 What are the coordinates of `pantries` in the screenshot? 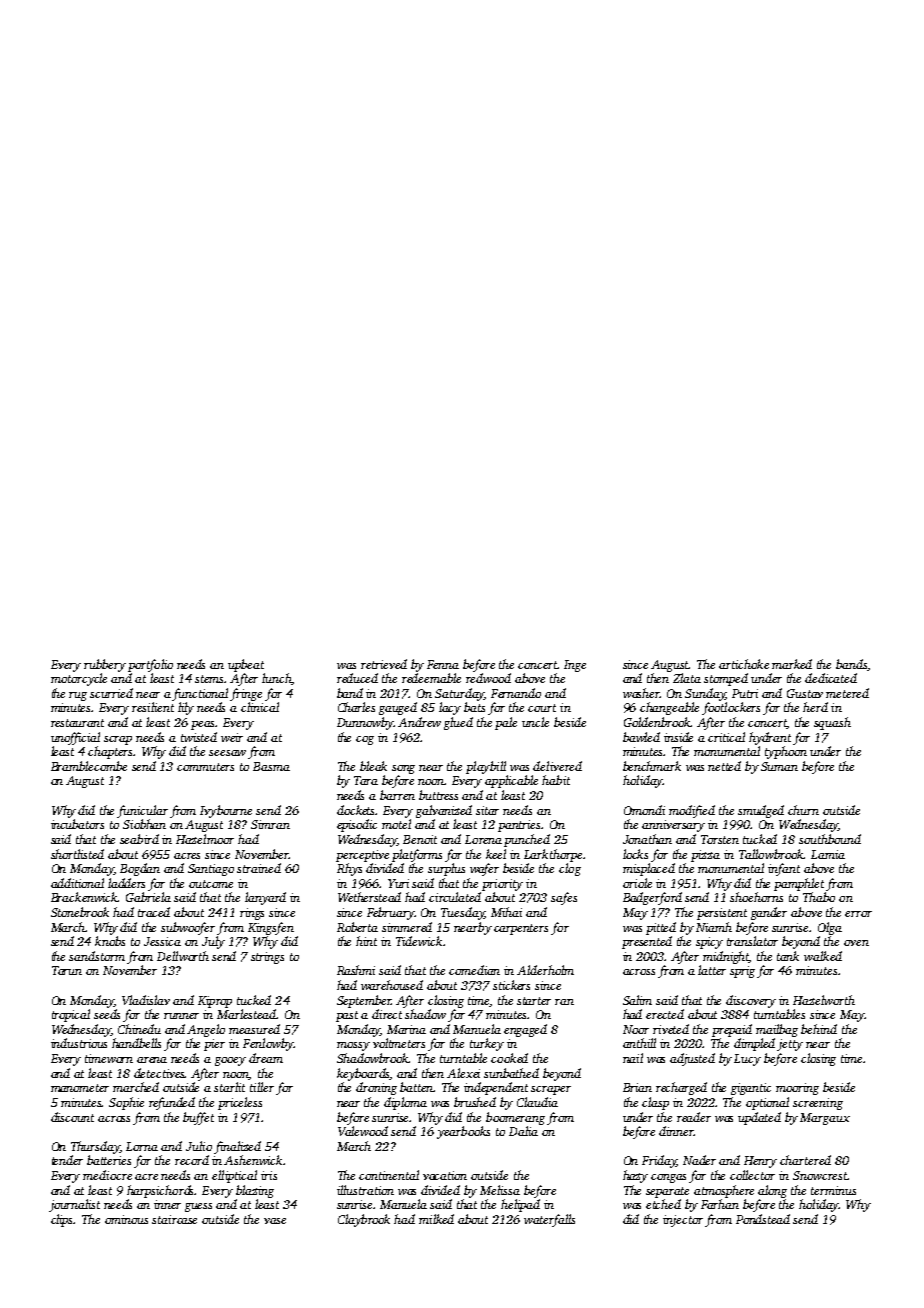 It's located at (520, 826).
